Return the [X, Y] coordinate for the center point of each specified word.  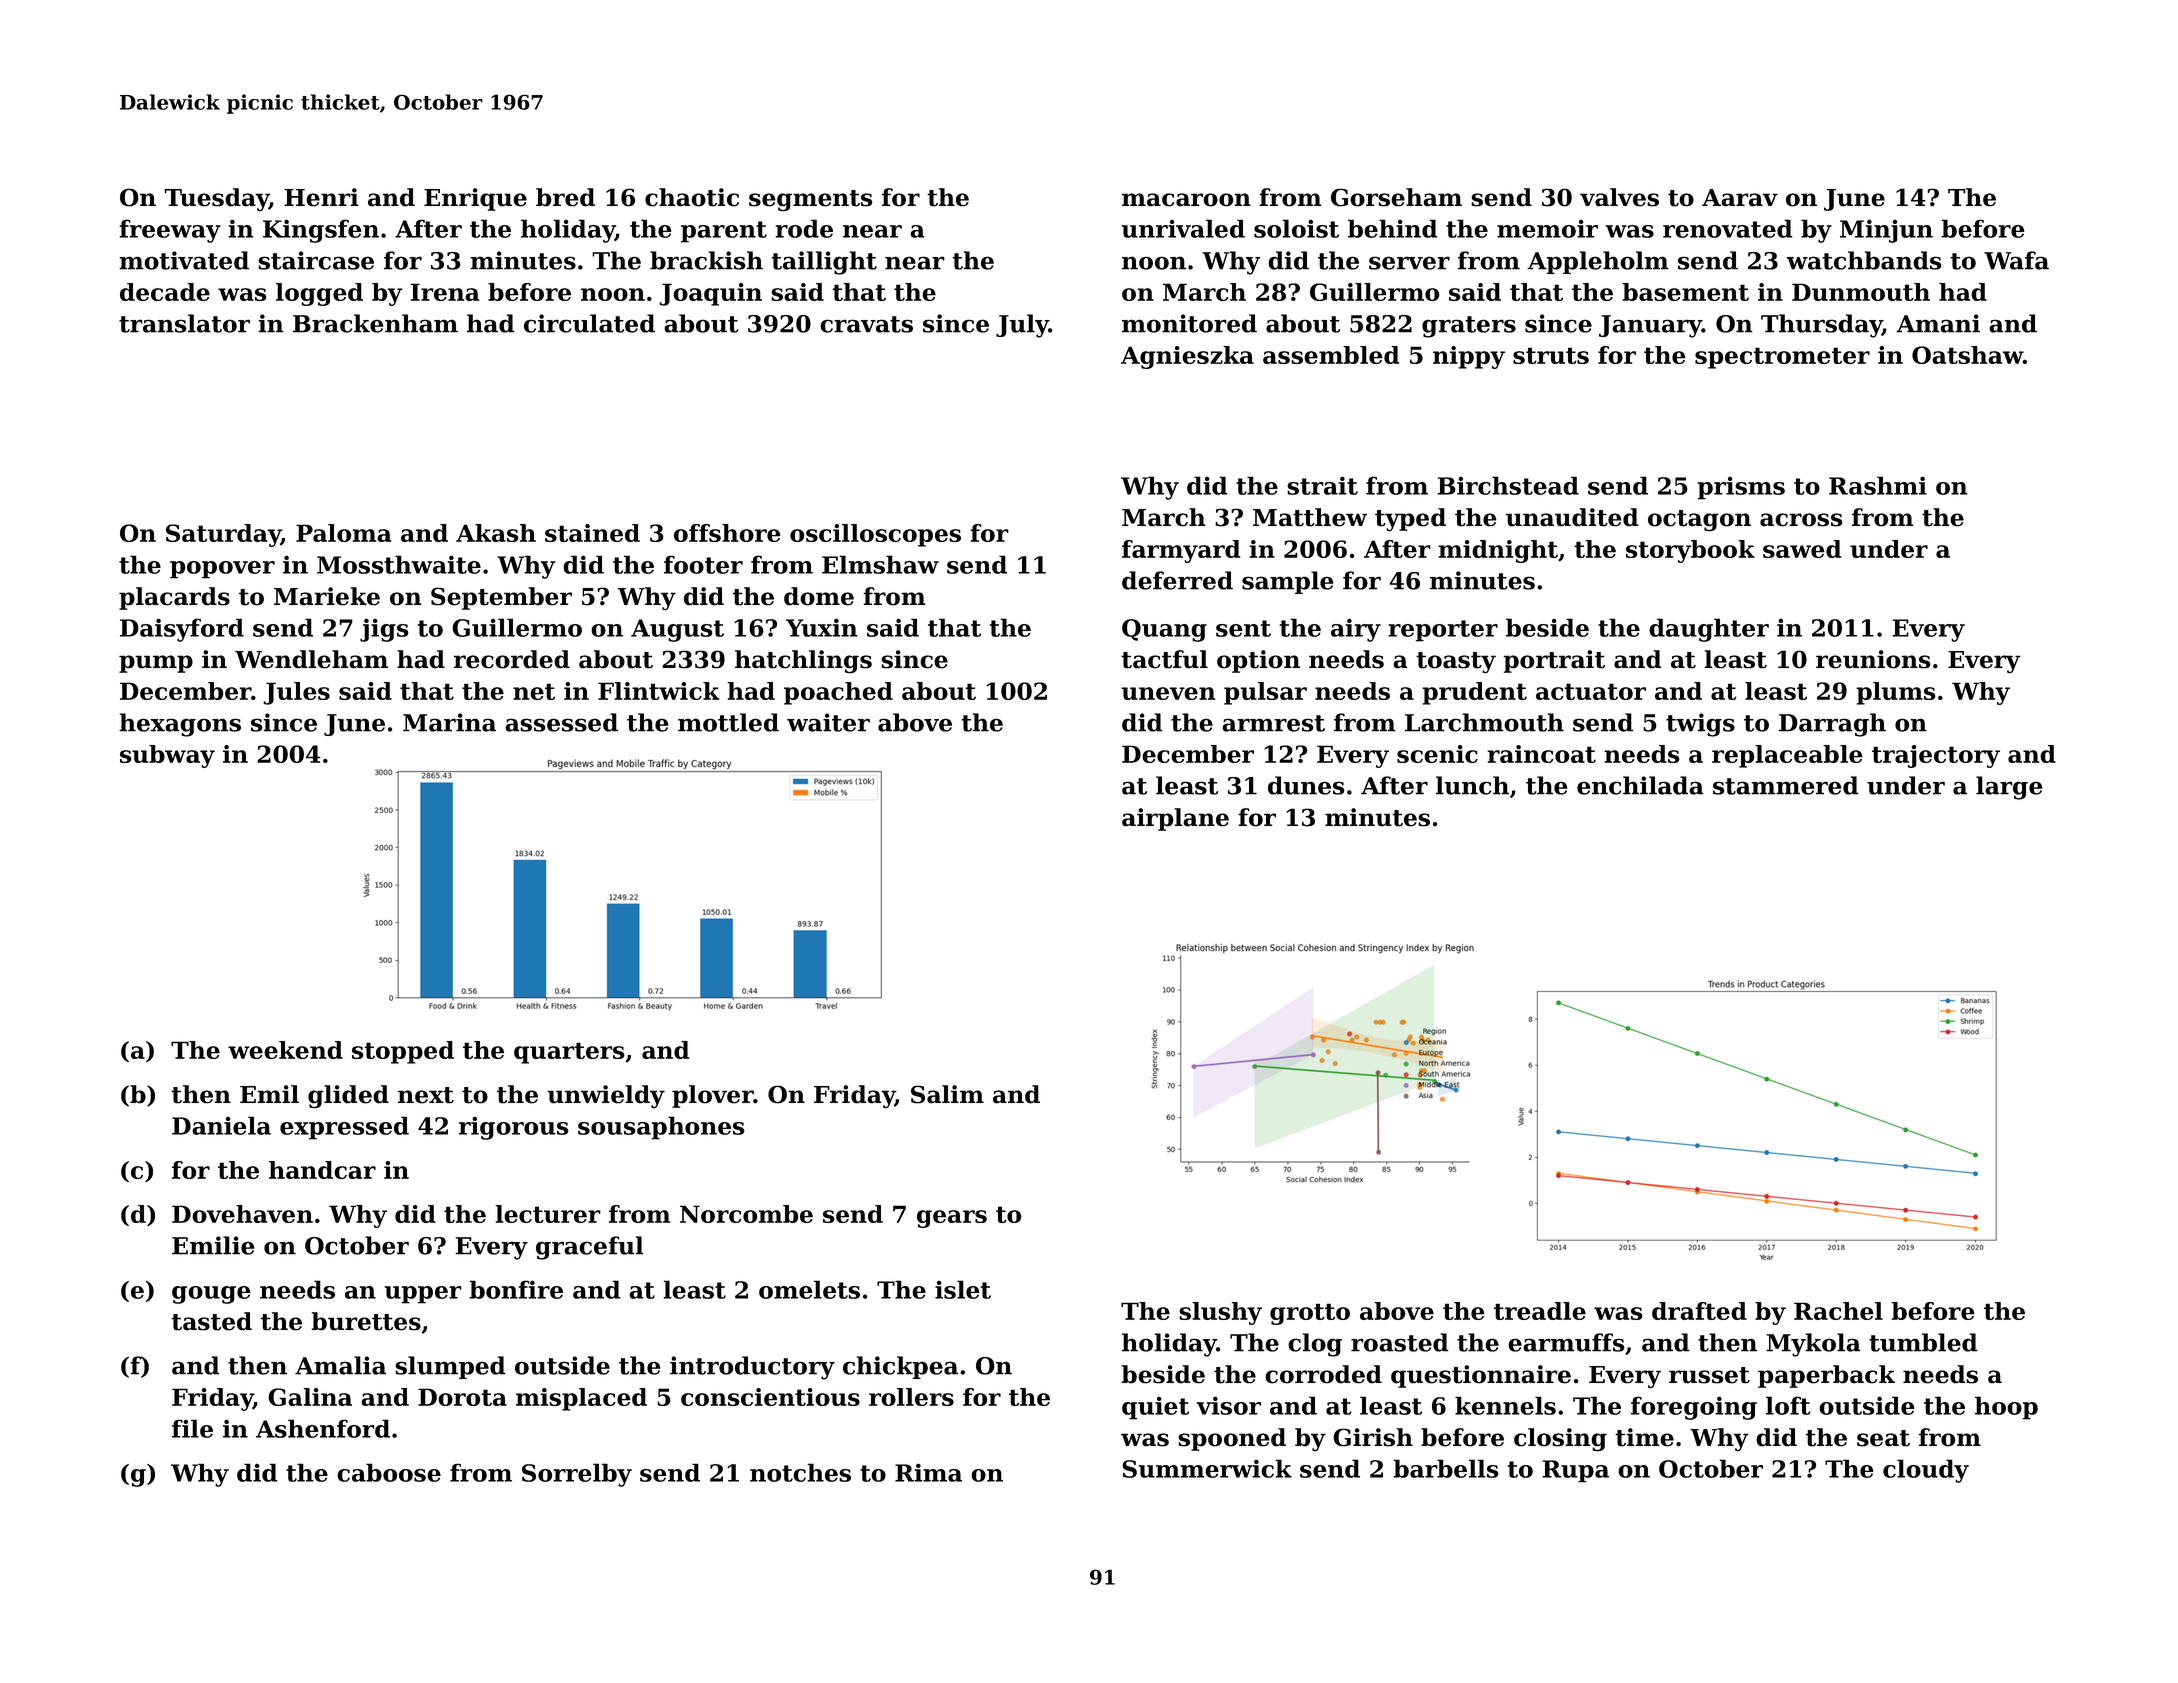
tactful [1164, 659]
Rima [928, 1472]
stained [592, 533]
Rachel [1838, 1311]
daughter [1709, 630]
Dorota [462, 1397]
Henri [321, 197]
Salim [947, 1094]
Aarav [1740, 198]
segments [811, 201]
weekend [285, 1050]
